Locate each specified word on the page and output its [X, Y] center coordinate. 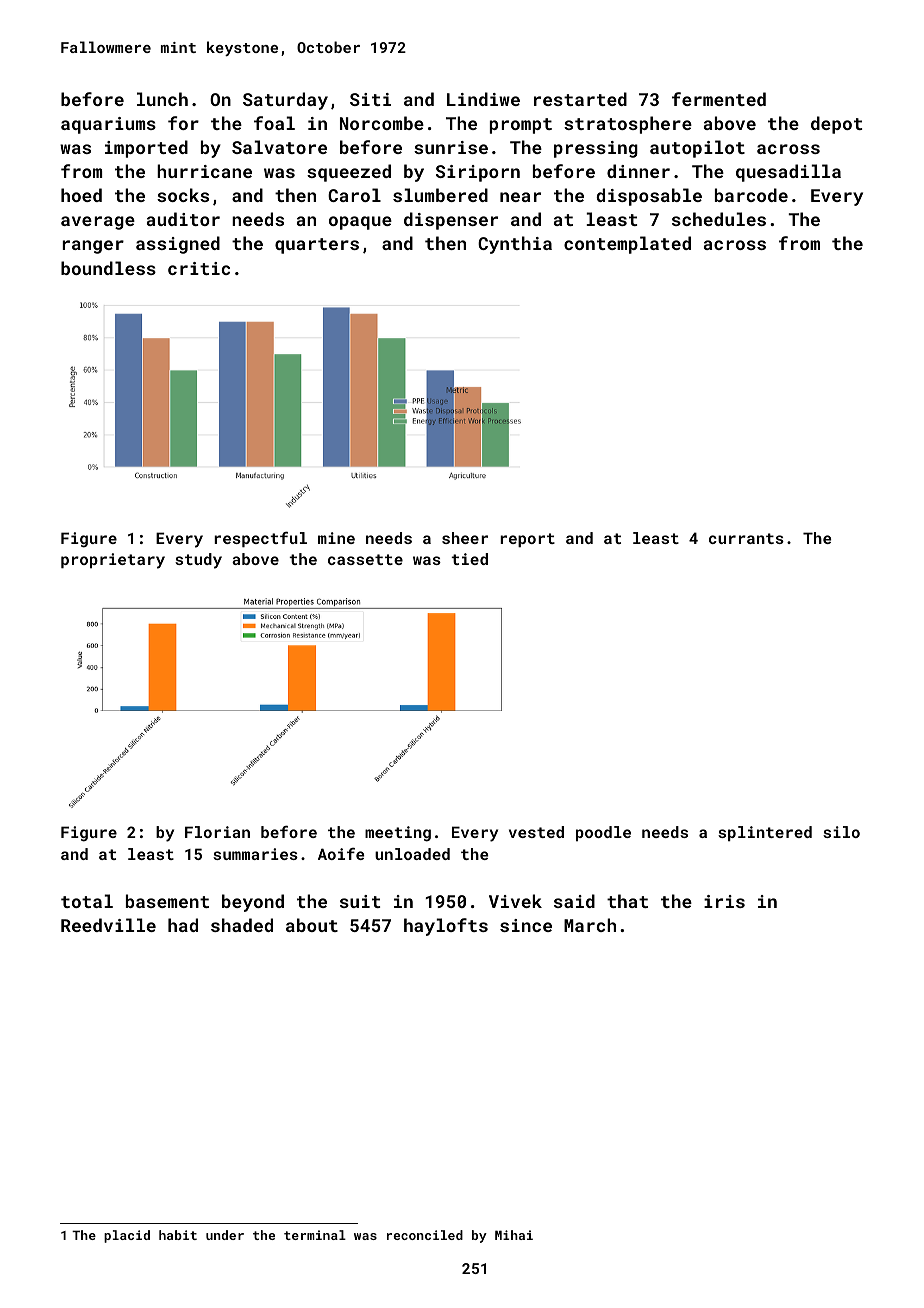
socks [183, 195]
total [87, 901]
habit [178, 1235]
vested [536, 832]
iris [724, 901]
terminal [315, 1235]
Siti [370, 99]
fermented [719, 99]
